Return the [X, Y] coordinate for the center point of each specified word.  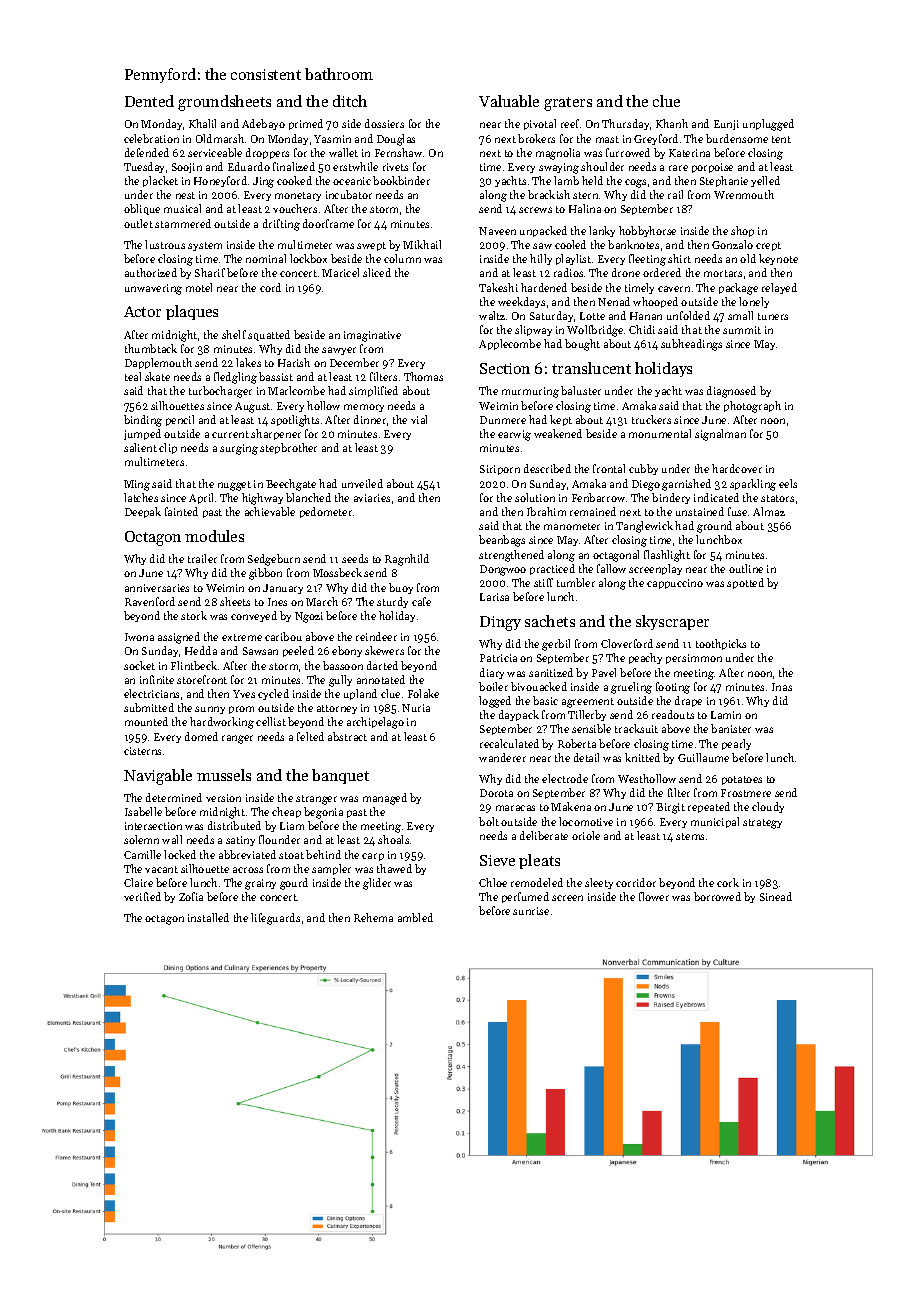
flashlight [667, 556]
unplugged [768, 125]
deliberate [544, 835]
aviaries [372, 498]
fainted [181, 511]
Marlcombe [296, 390]
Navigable [158, 777]
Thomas [423, 376]
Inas [782, 687]
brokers [536, 138]
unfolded [688, 315]
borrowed [717, 896]
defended [147, 152]
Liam [292, 826]
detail [586, 757]
